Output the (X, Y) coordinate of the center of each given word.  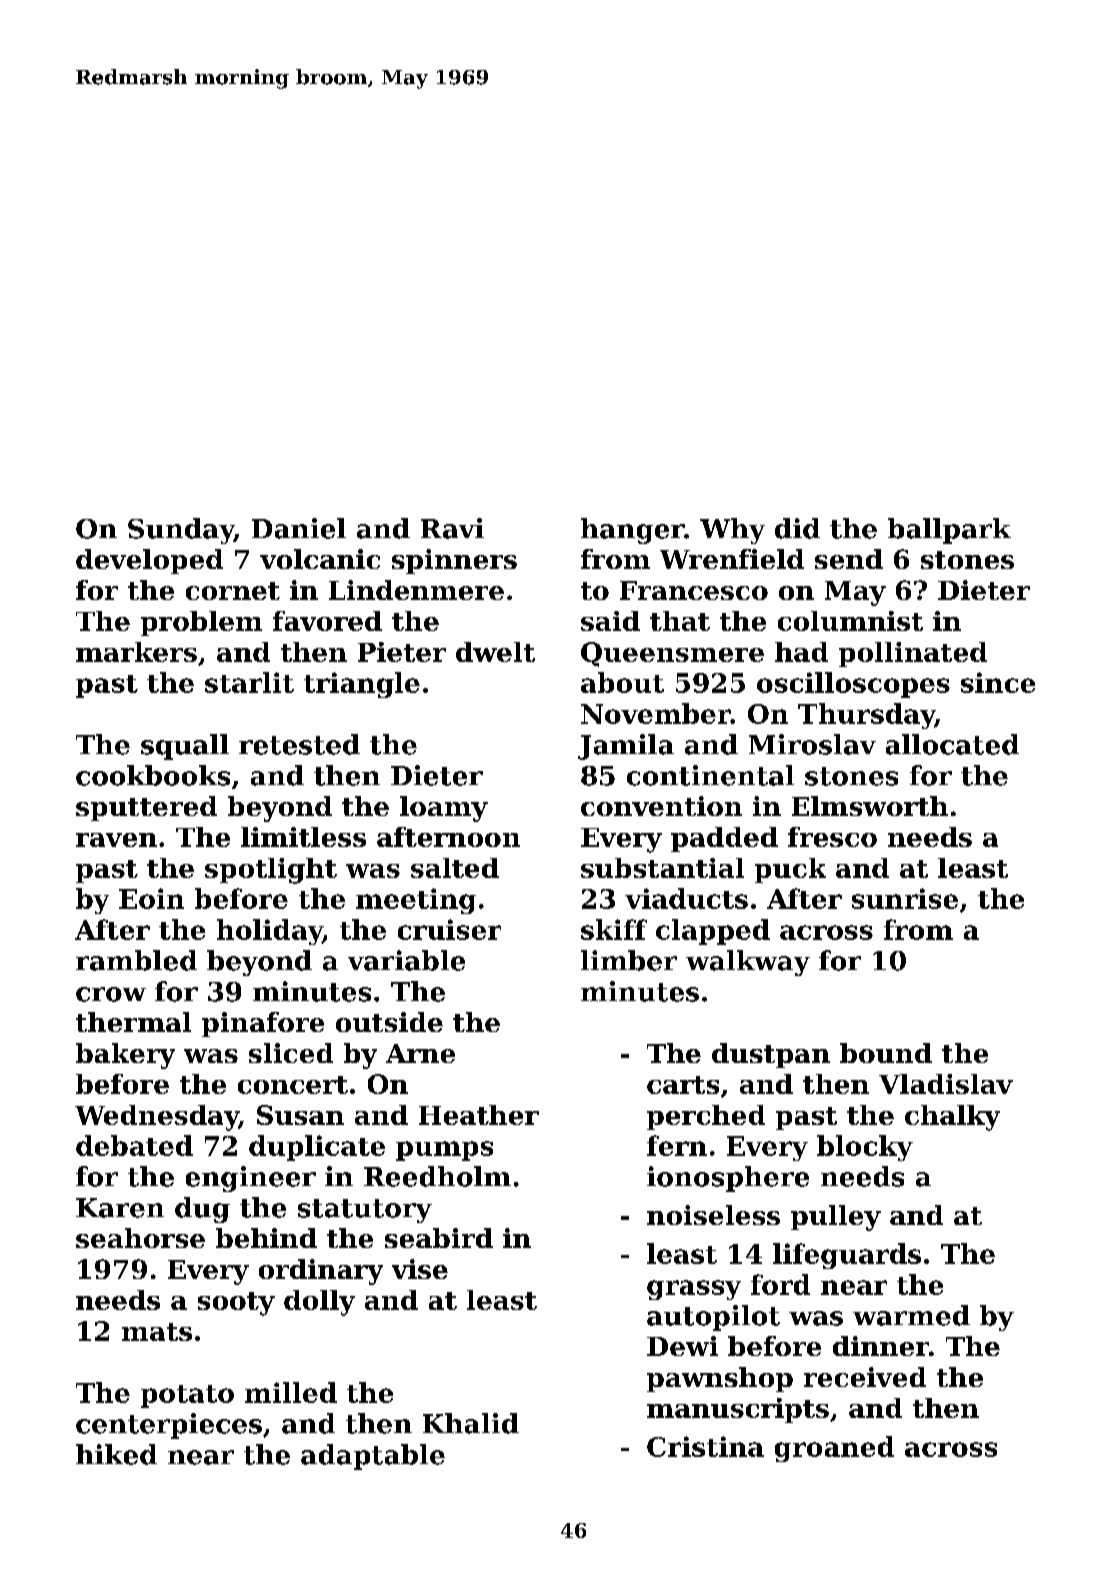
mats (157, 1332)
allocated (952, 744)
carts (683, 1085)
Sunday (181, 531)
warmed (911, 1315)
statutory (365, 1211)
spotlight (271, 871)
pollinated (913, 654)
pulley (836, 1218)
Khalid (471, 1423)
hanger (632, 531)
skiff (614, 929)
